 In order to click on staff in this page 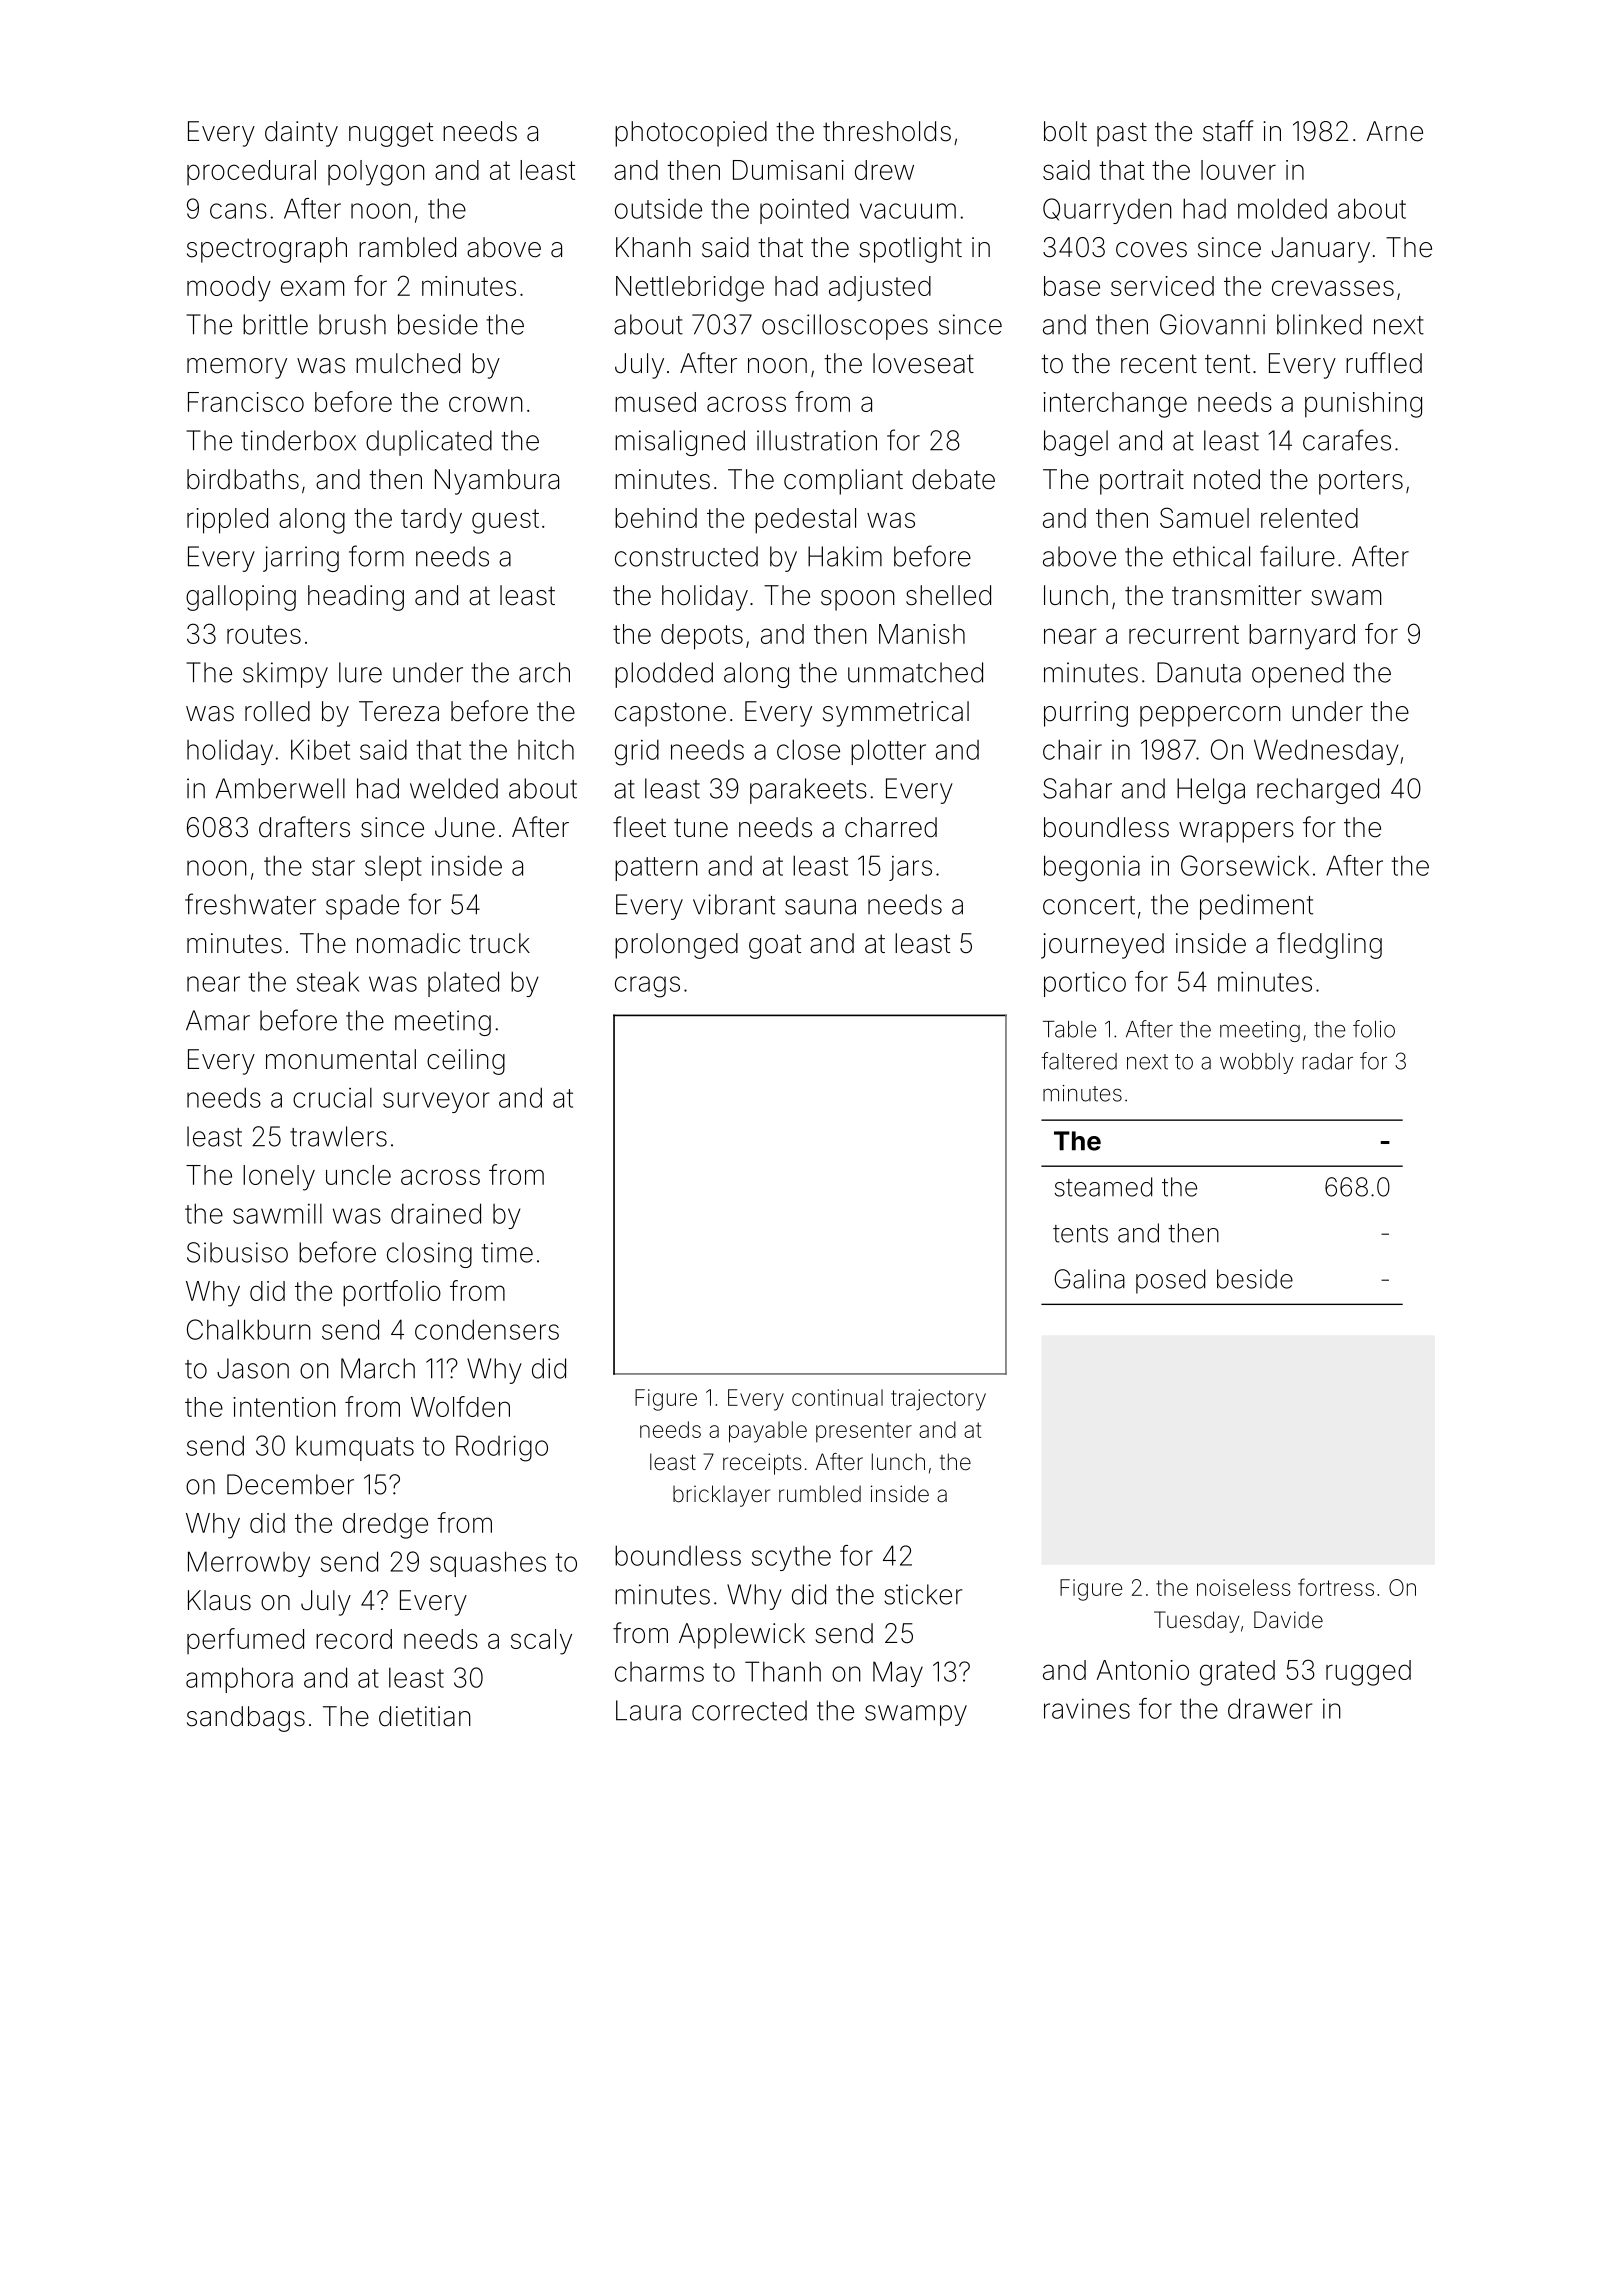, I will do `click(1228, 131)`.
